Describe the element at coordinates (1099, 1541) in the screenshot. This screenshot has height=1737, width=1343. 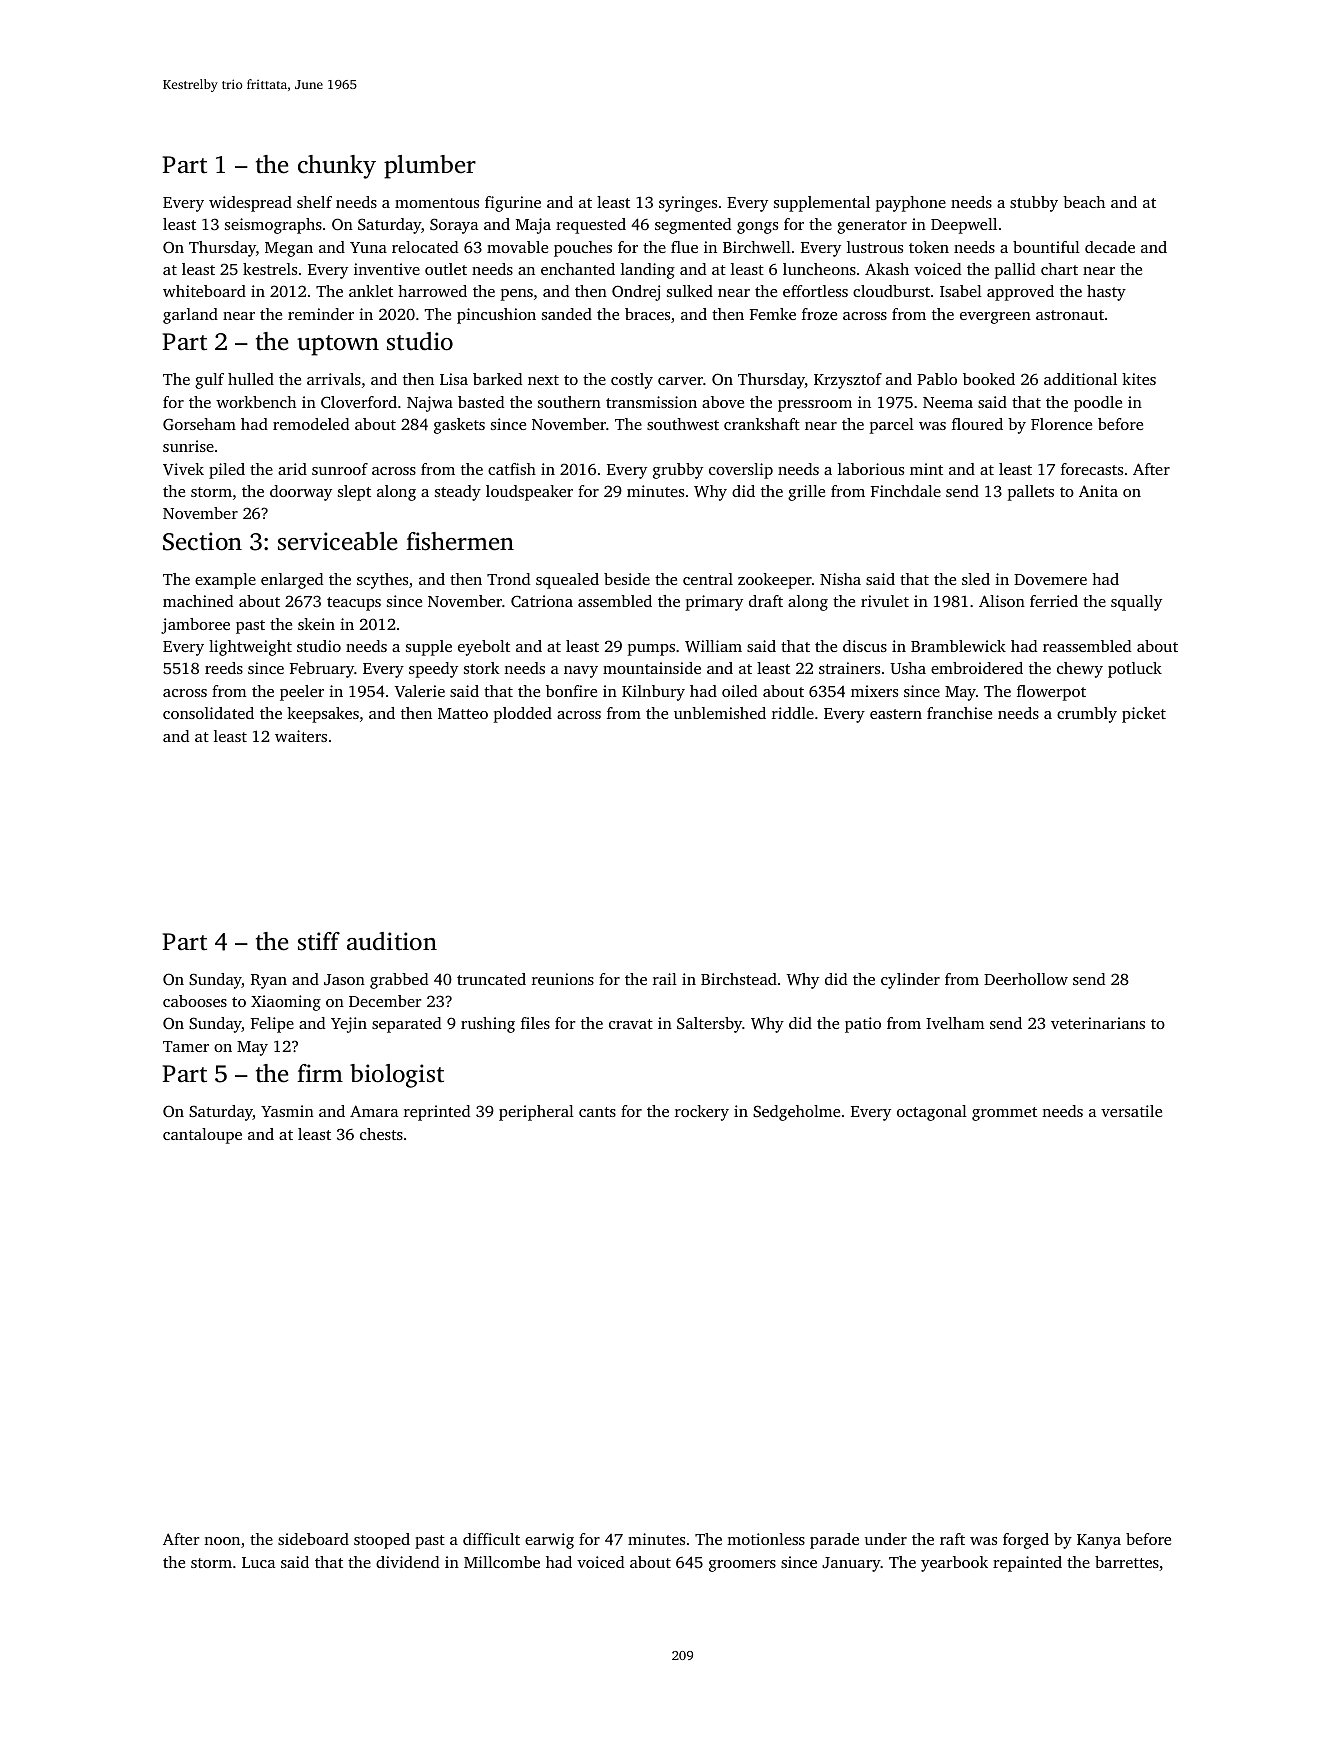
I see `Kanya` at that location.
